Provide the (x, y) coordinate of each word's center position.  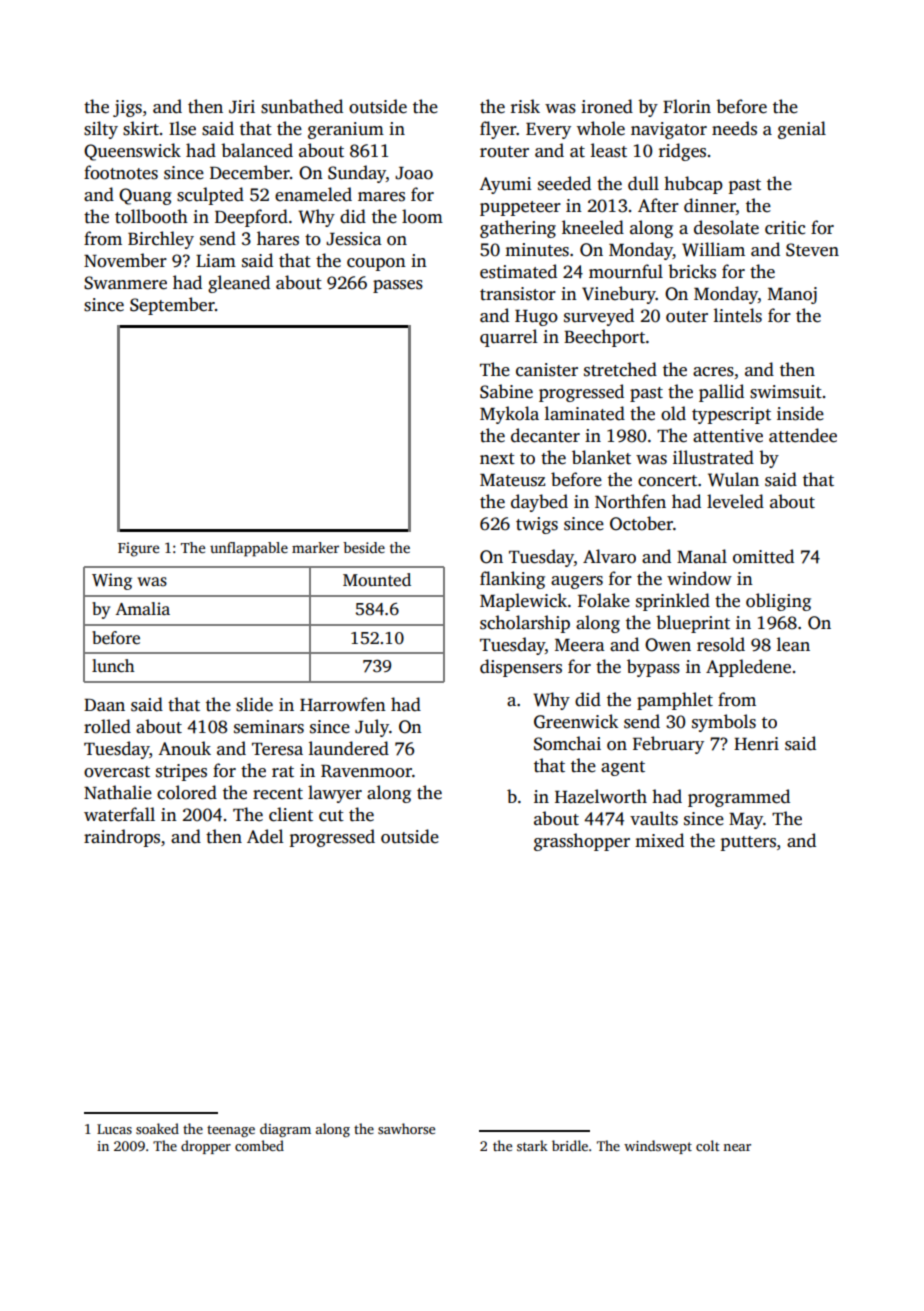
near (737, 1147)
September (172, 306)
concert (667, 481)
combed (259, 1145)
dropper (206, 1147)
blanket (601, 457)
